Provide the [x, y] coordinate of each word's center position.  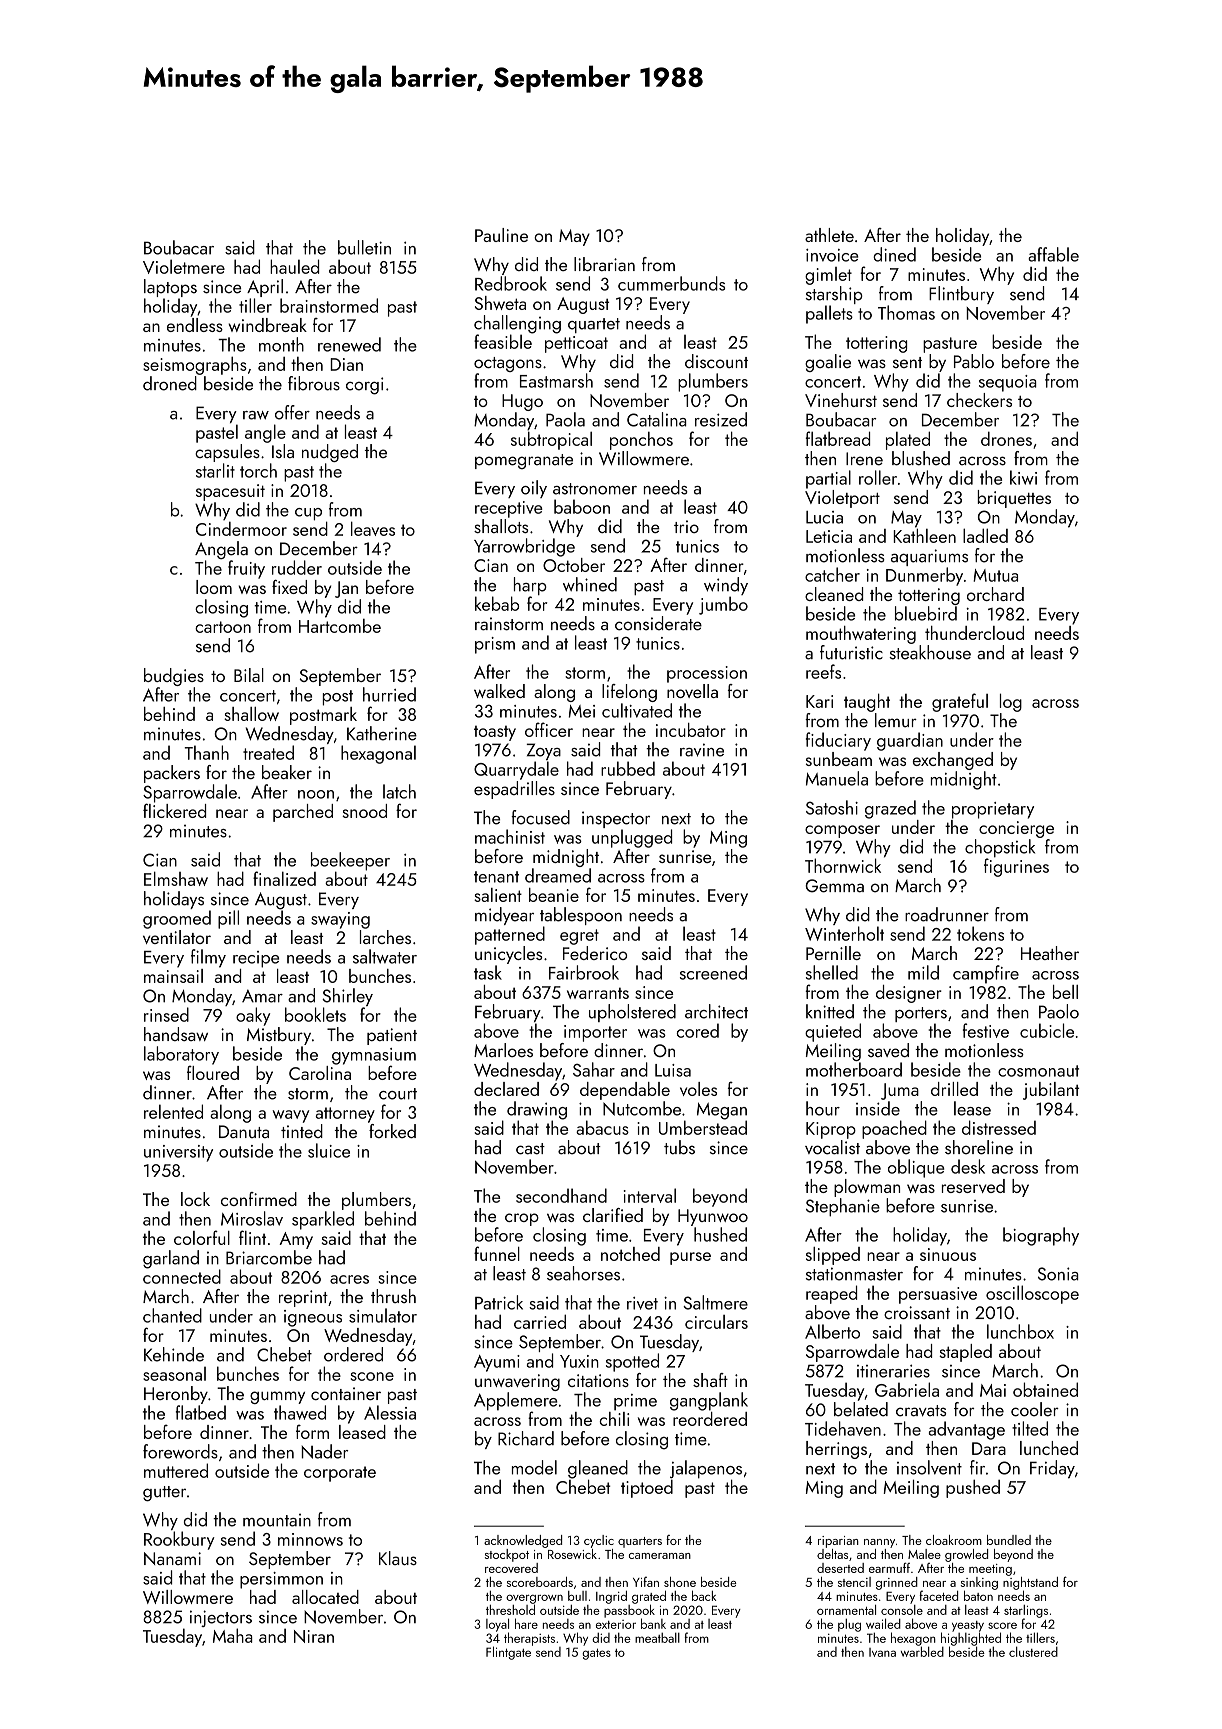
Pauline [501, 235]
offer [292, 412]
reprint [303, 1298]
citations [598, 1380]
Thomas [906, 312]
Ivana [882, 1652]
